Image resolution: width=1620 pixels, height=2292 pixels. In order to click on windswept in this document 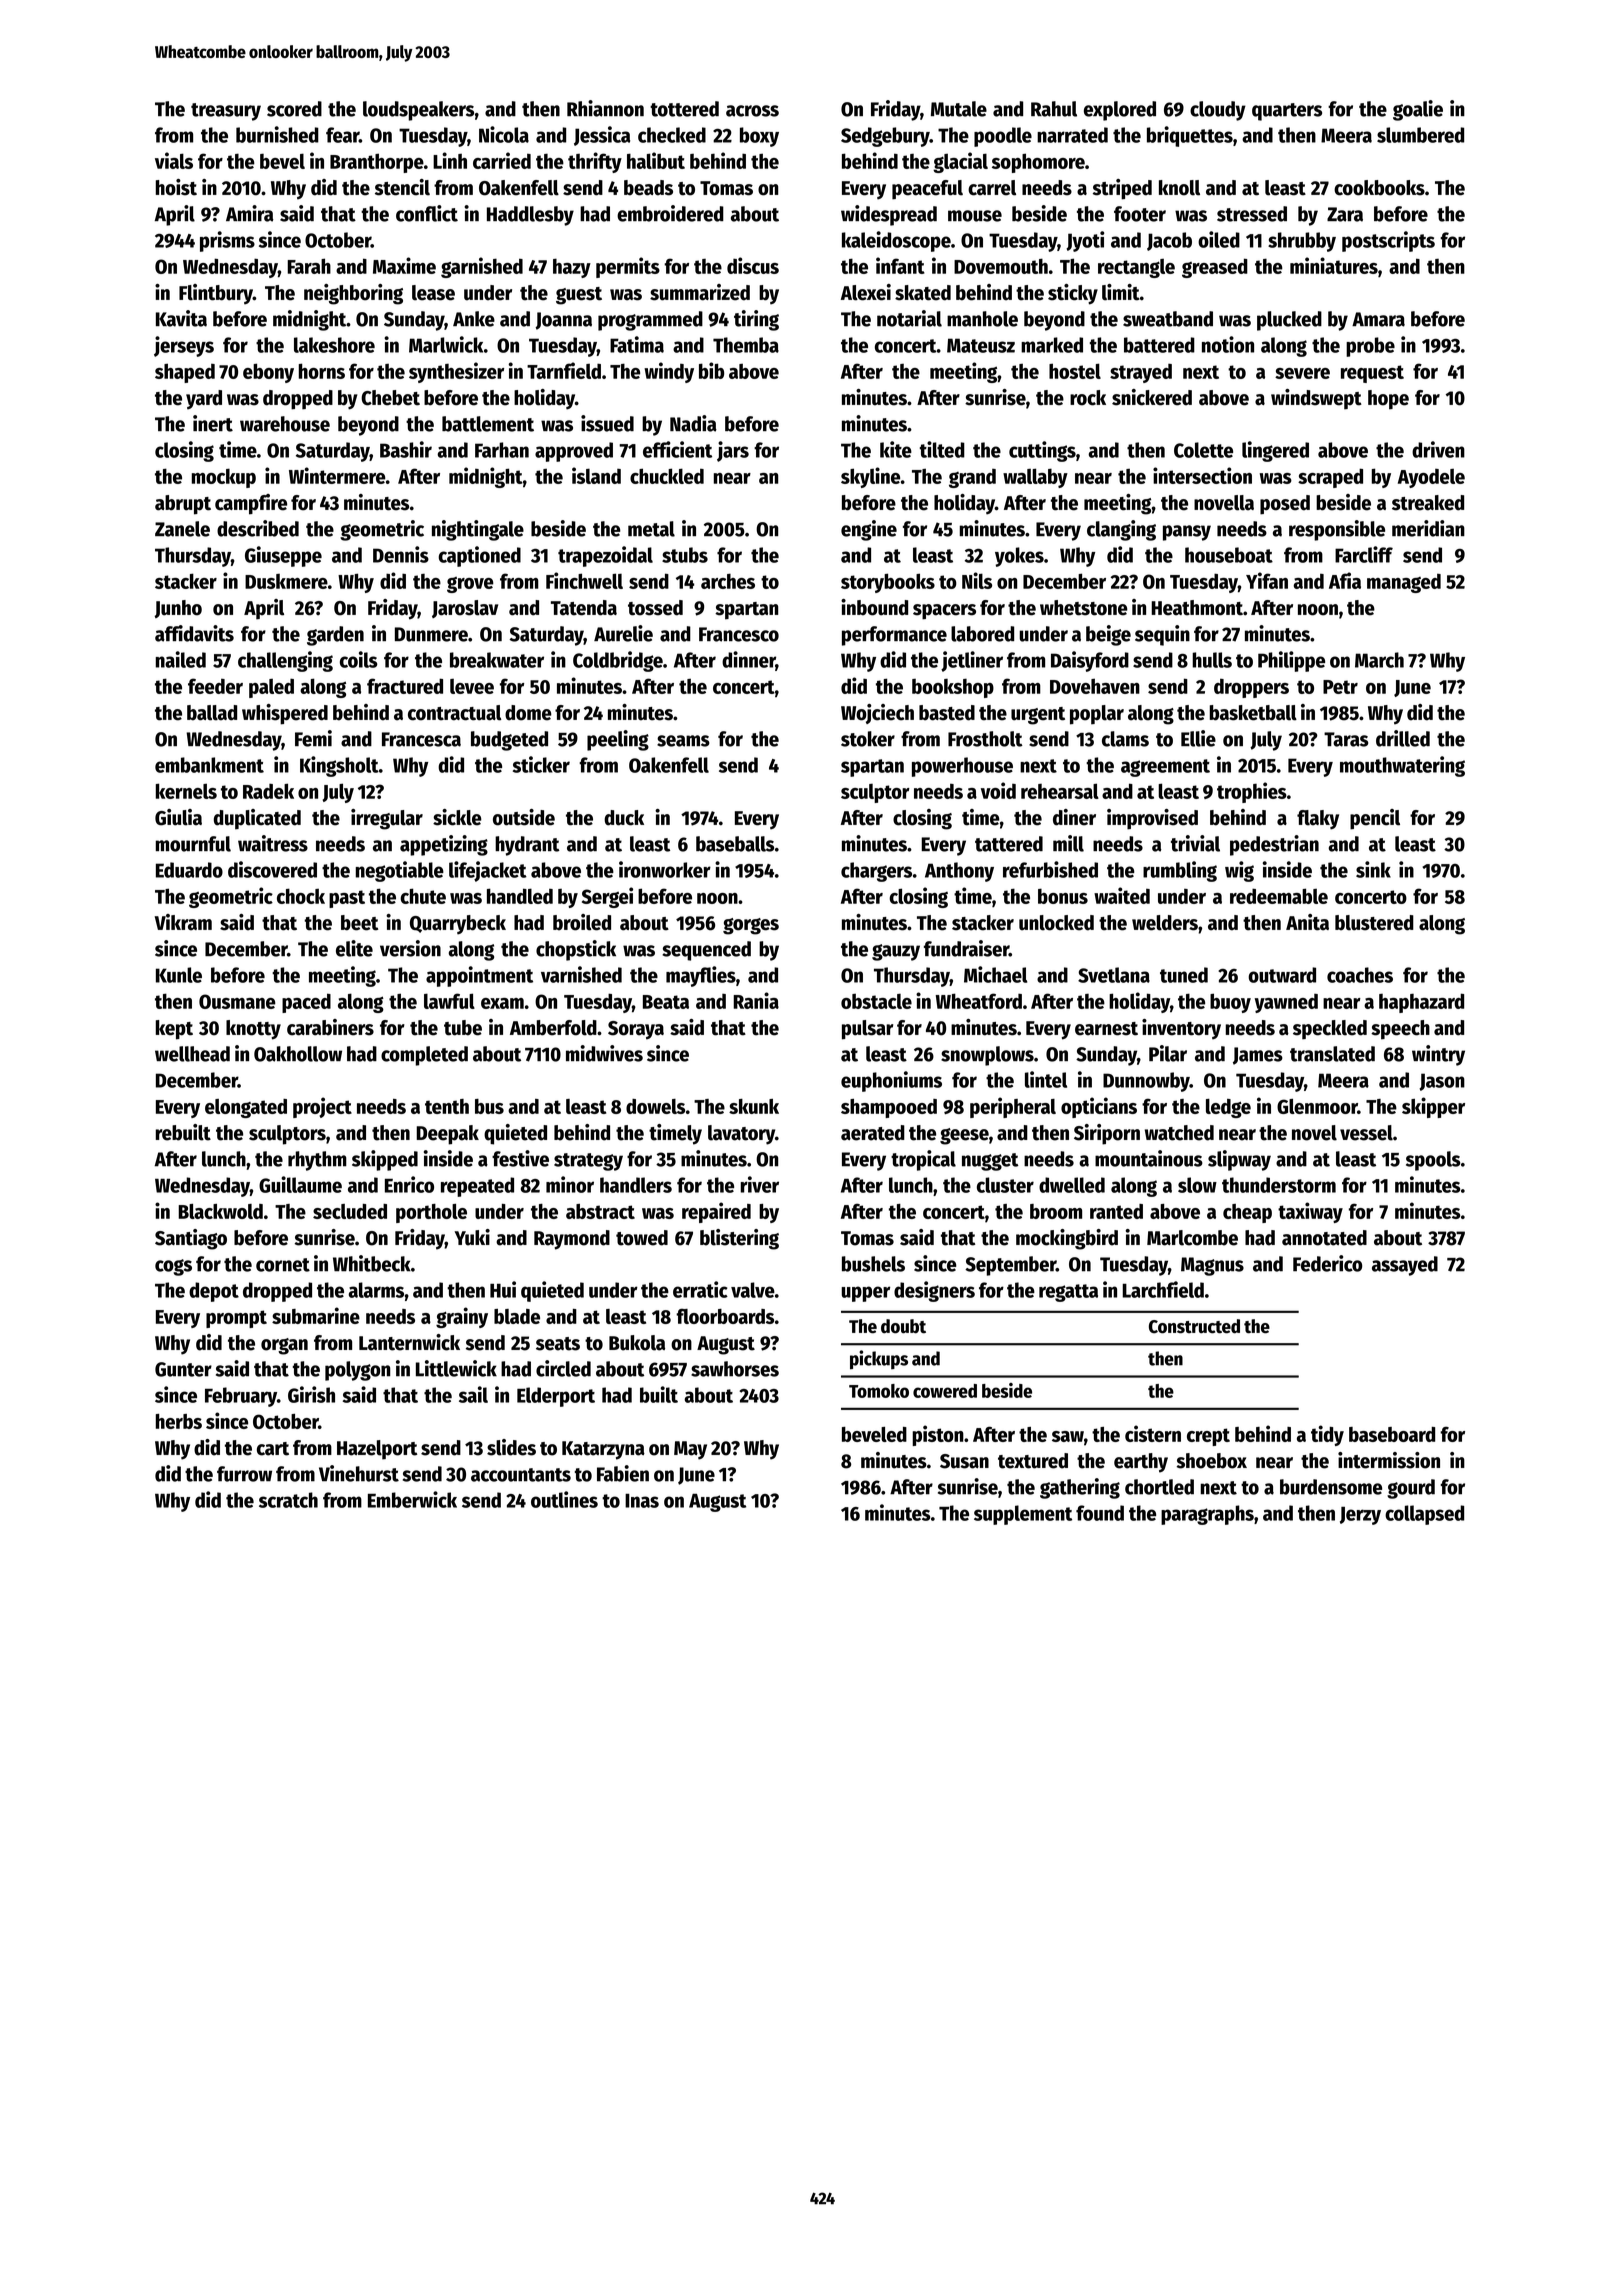, I will do `click(1316, 399)`.
